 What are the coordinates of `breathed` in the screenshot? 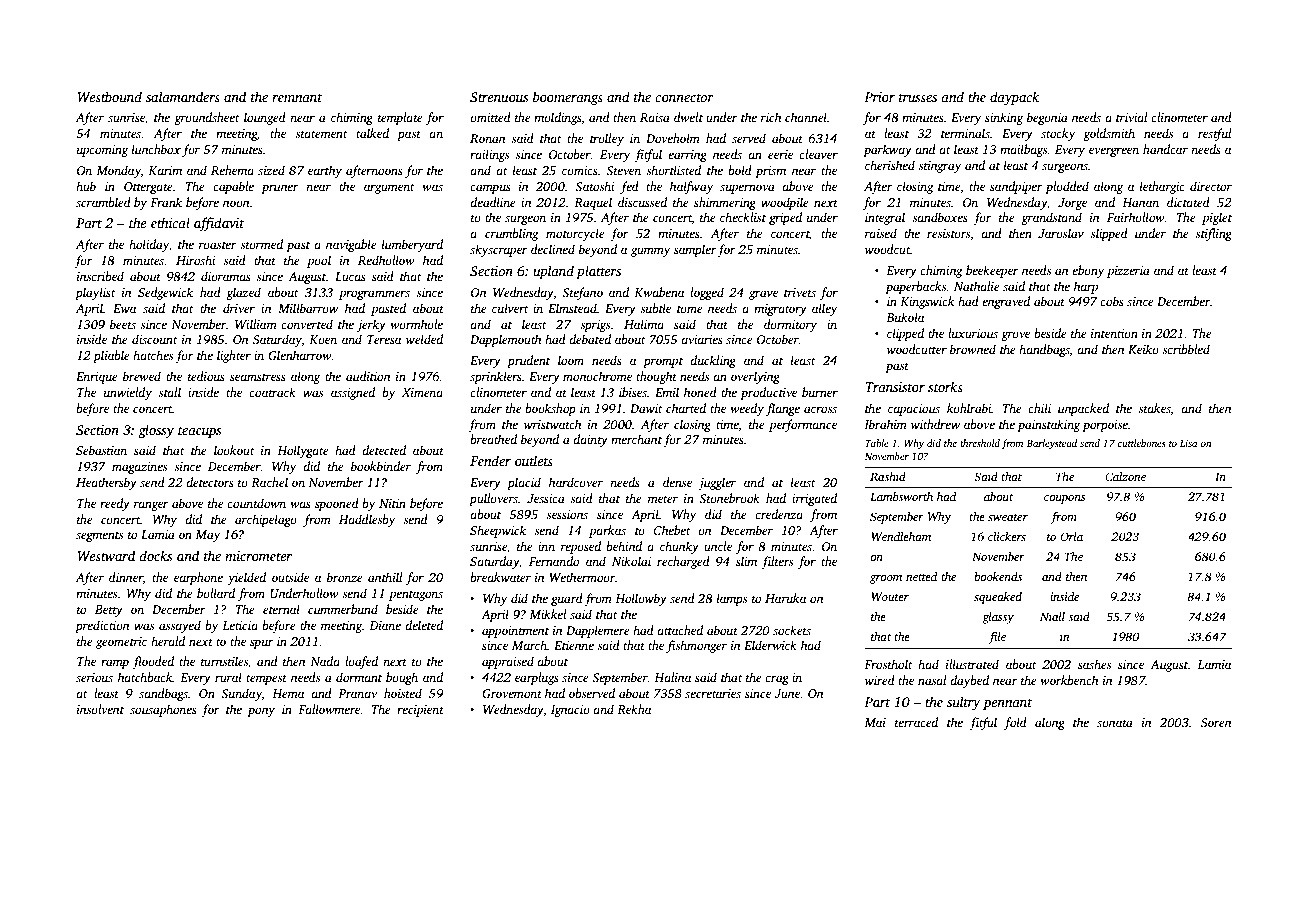 It's located at (493, 439).
